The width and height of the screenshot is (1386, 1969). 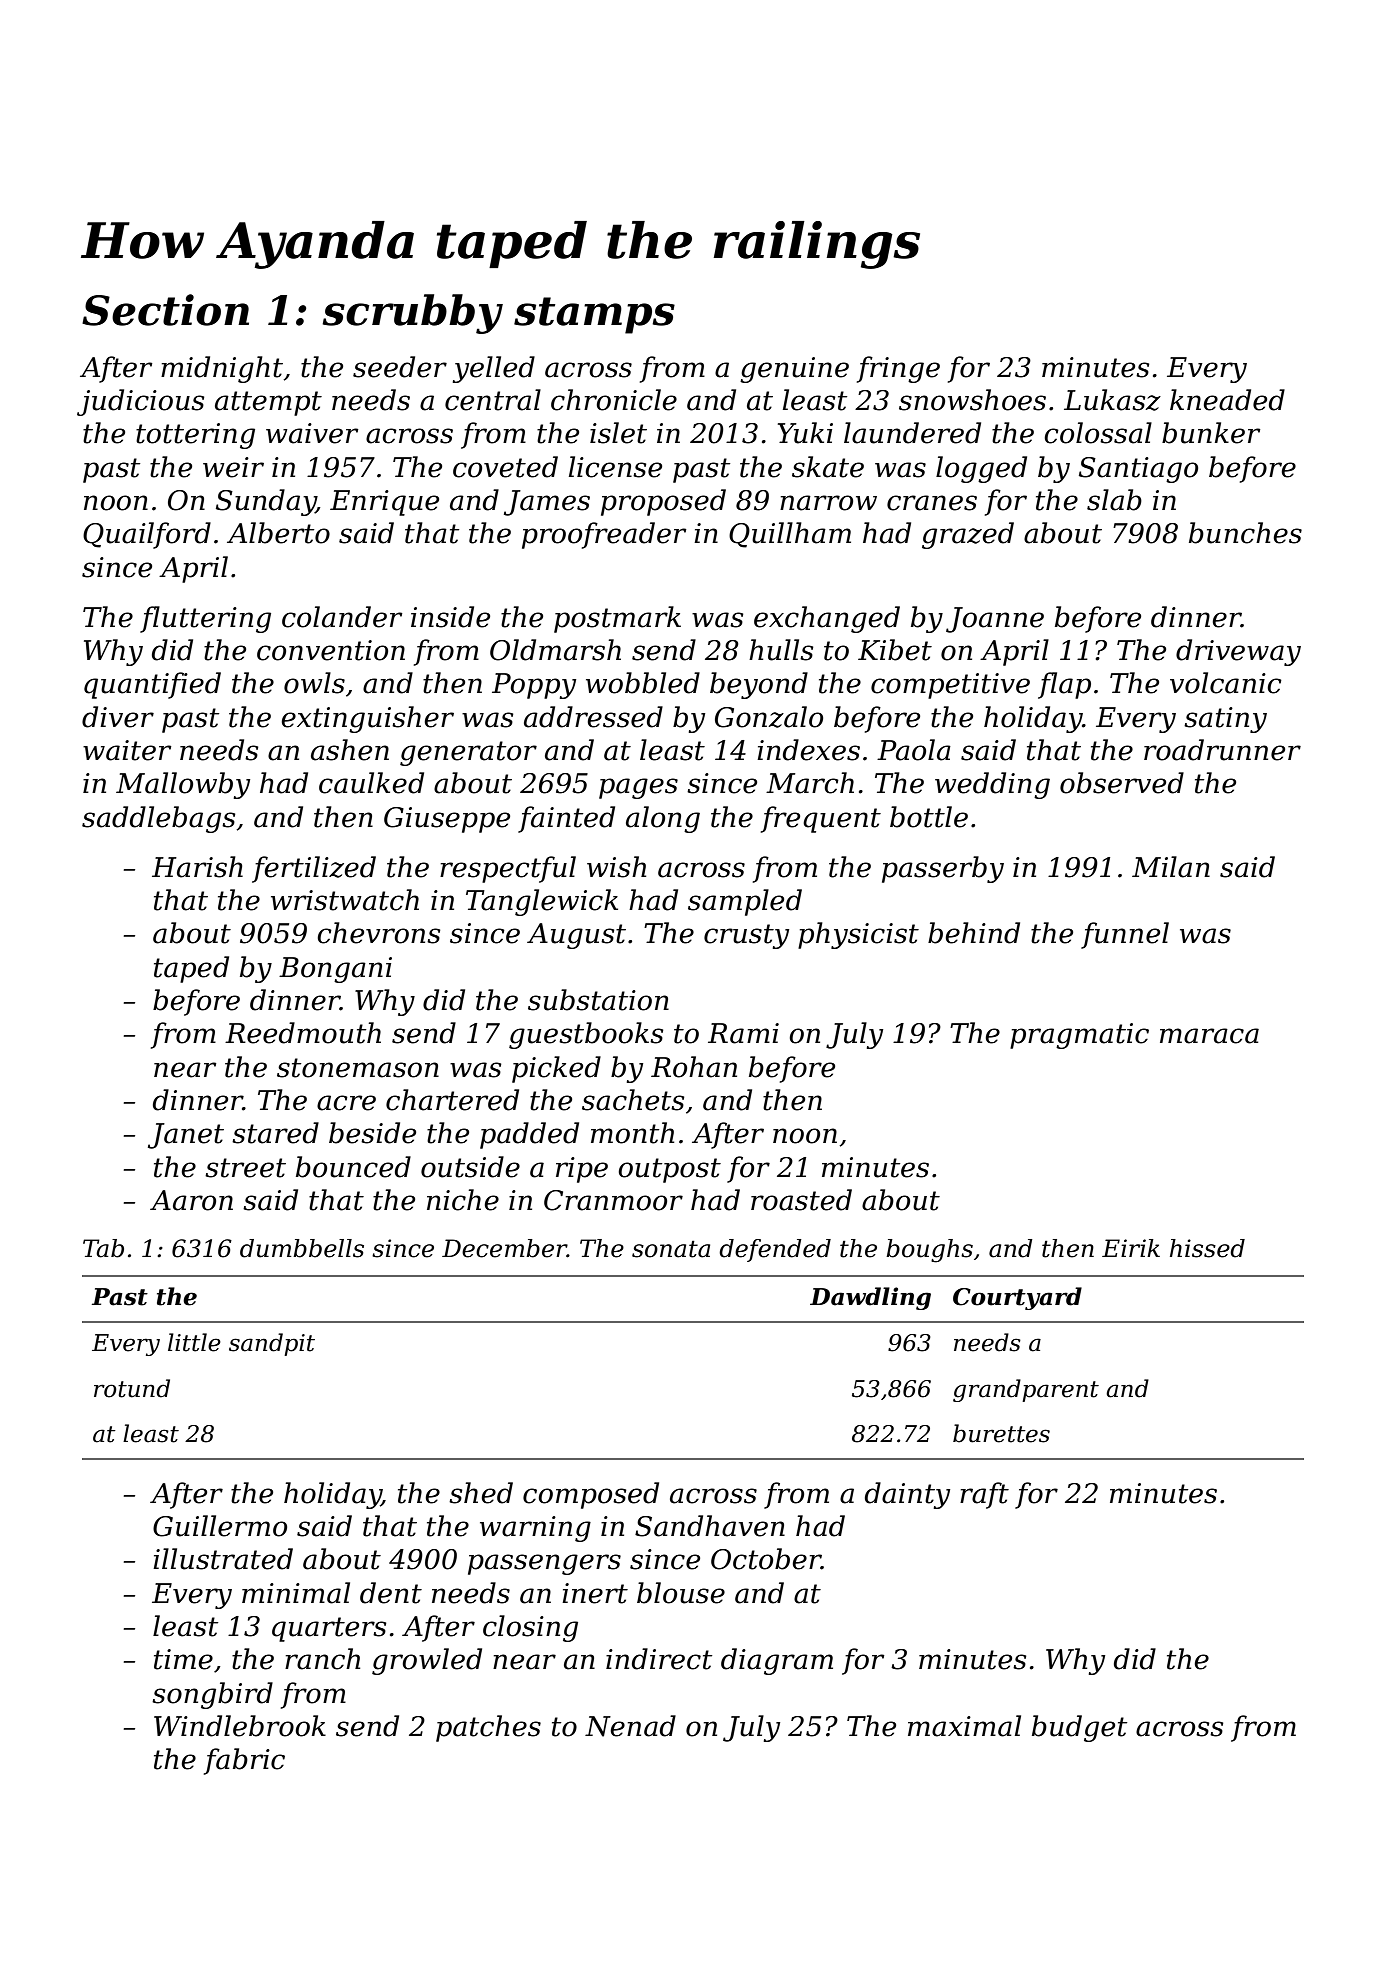 What do you see at coordinates (244, 1761) in the screenshot?
I see `fabric` at bounding box center [244, 1761].
